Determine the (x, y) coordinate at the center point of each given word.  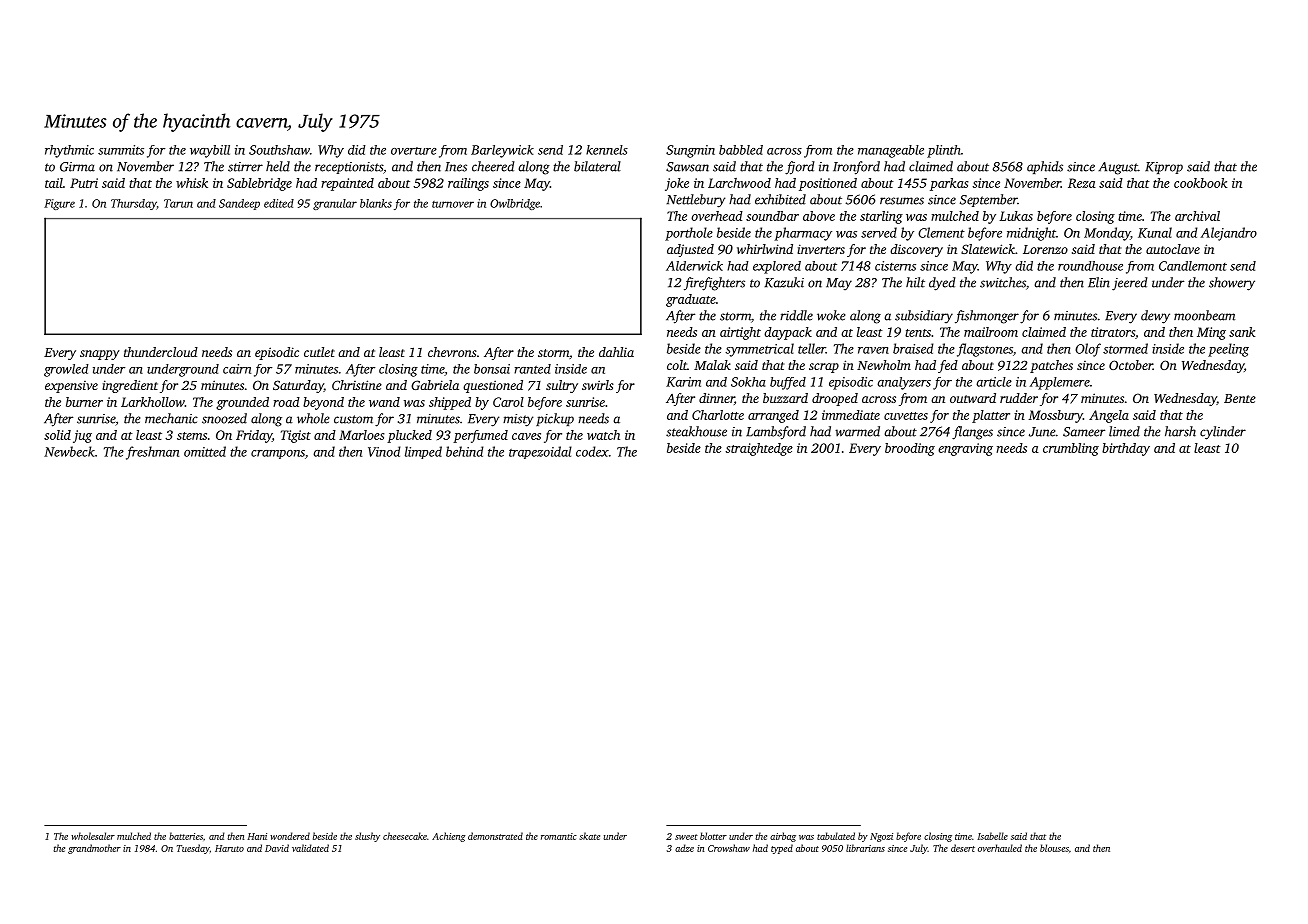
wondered (290, 836)
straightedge (759, 449)
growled (66, 370)
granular (335, 204)
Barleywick (502, 151)
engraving (965, 449)
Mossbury (1055, 416)
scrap (824, 368)
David (277, 848)
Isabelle (992, 836)
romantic (559, 836)
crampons (278, 454)
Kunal (1155, 232)
